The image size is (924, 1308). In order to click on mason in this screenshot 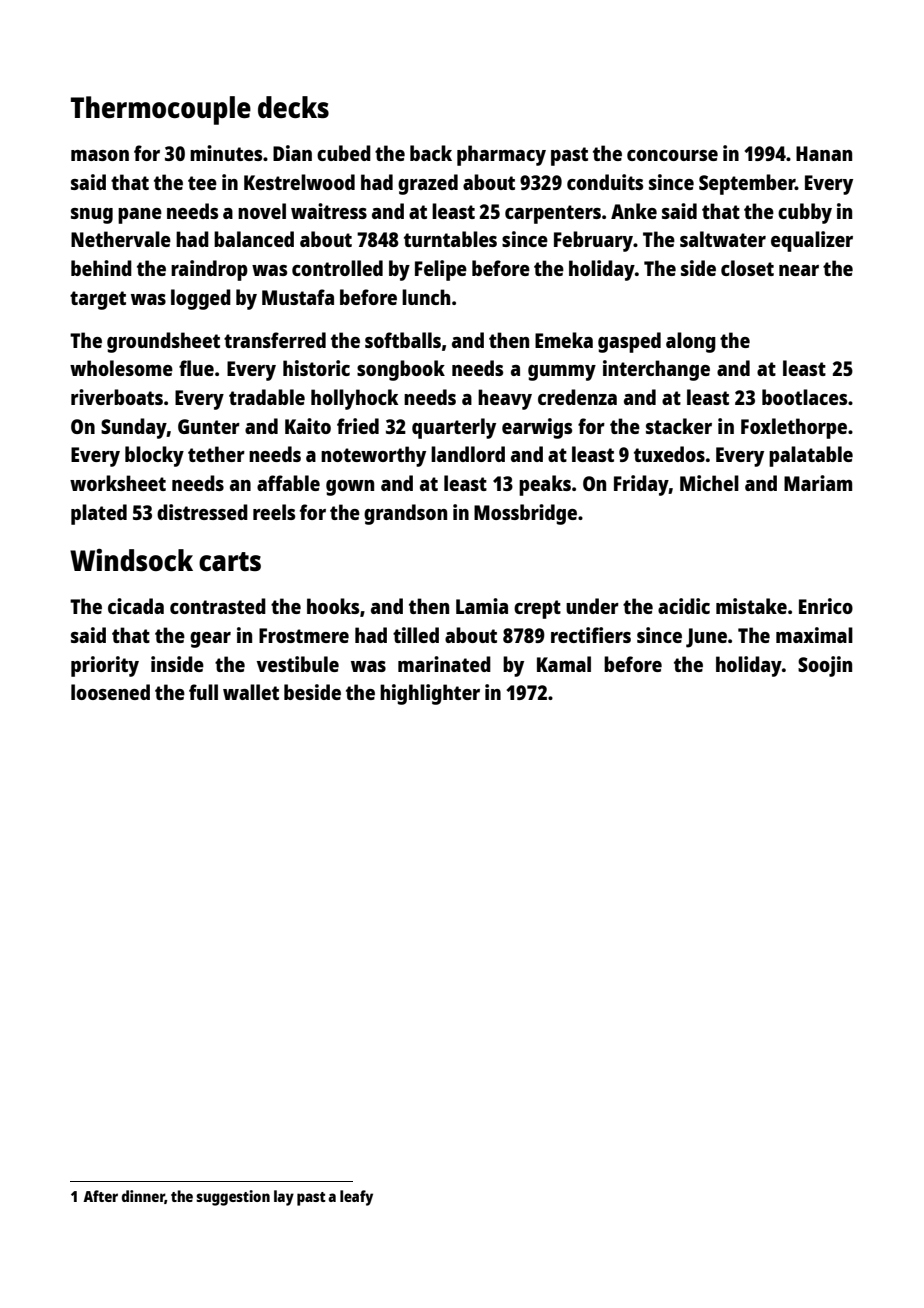, I will do `click(100, 155)`.
